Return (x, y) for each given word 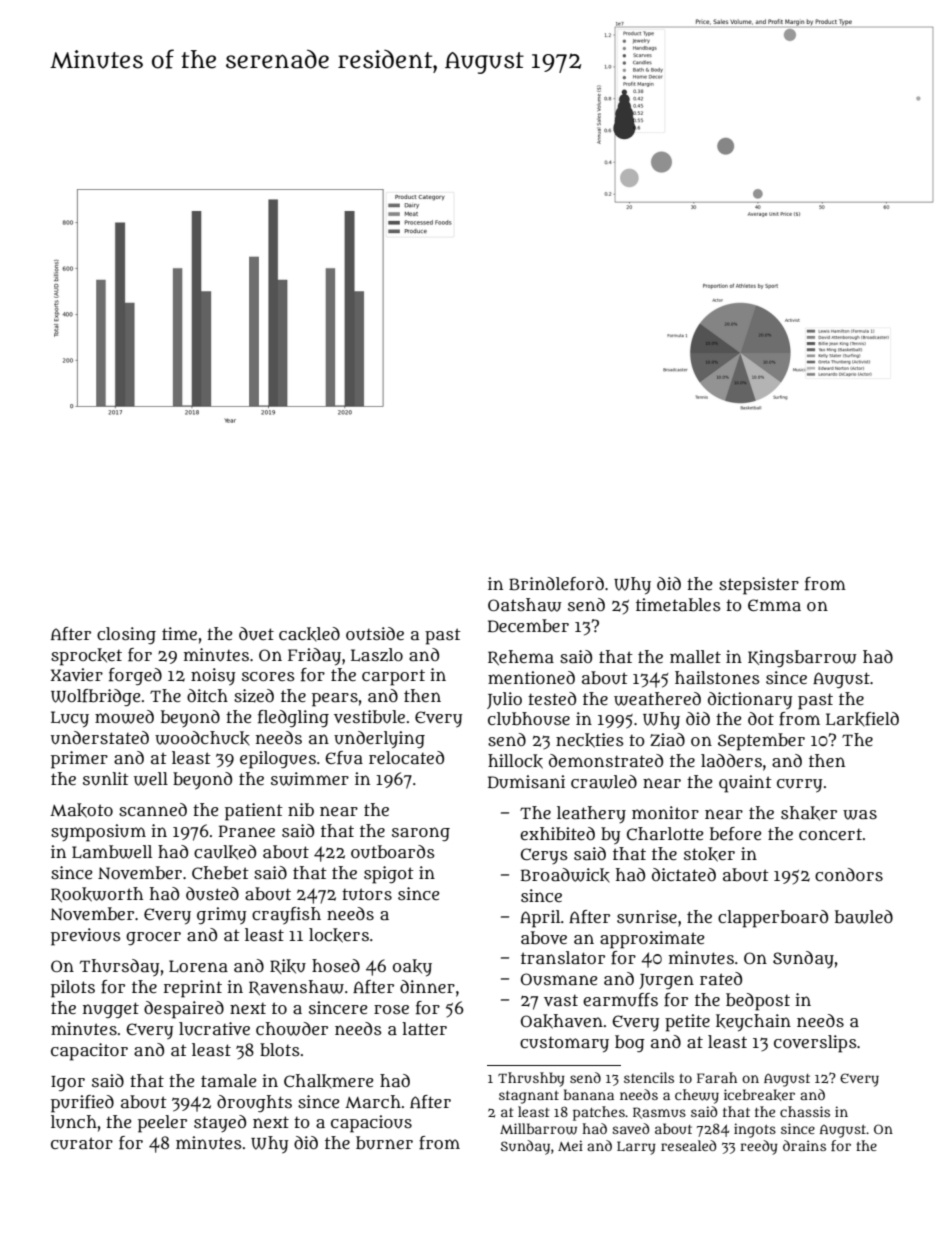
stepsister (759, 586)
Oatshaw (525, 605)
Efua (344, 758)
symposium (98, 833)
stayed (220, 1123)
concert (830, 834)
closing (126, 636)
